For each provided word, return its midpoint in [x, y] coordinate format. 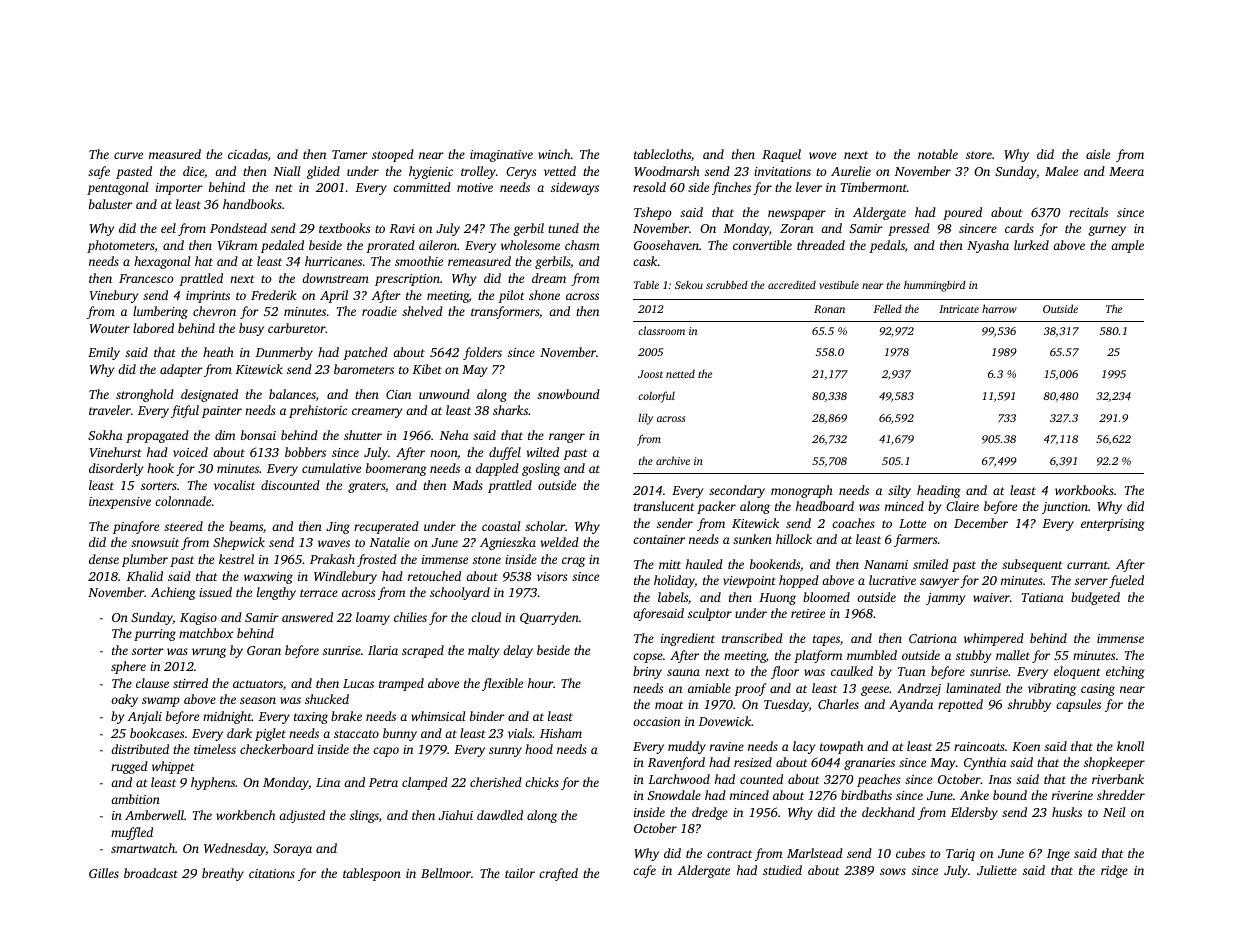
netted [680, 373]
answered [307, 617]
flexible [502, 684]
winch [554, 154]
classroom [661, 330]
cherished [496, 782]
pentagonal [118, 188]
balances [292, 394]
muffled [132, 833]
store [979, 155]
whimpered [994, 639]
